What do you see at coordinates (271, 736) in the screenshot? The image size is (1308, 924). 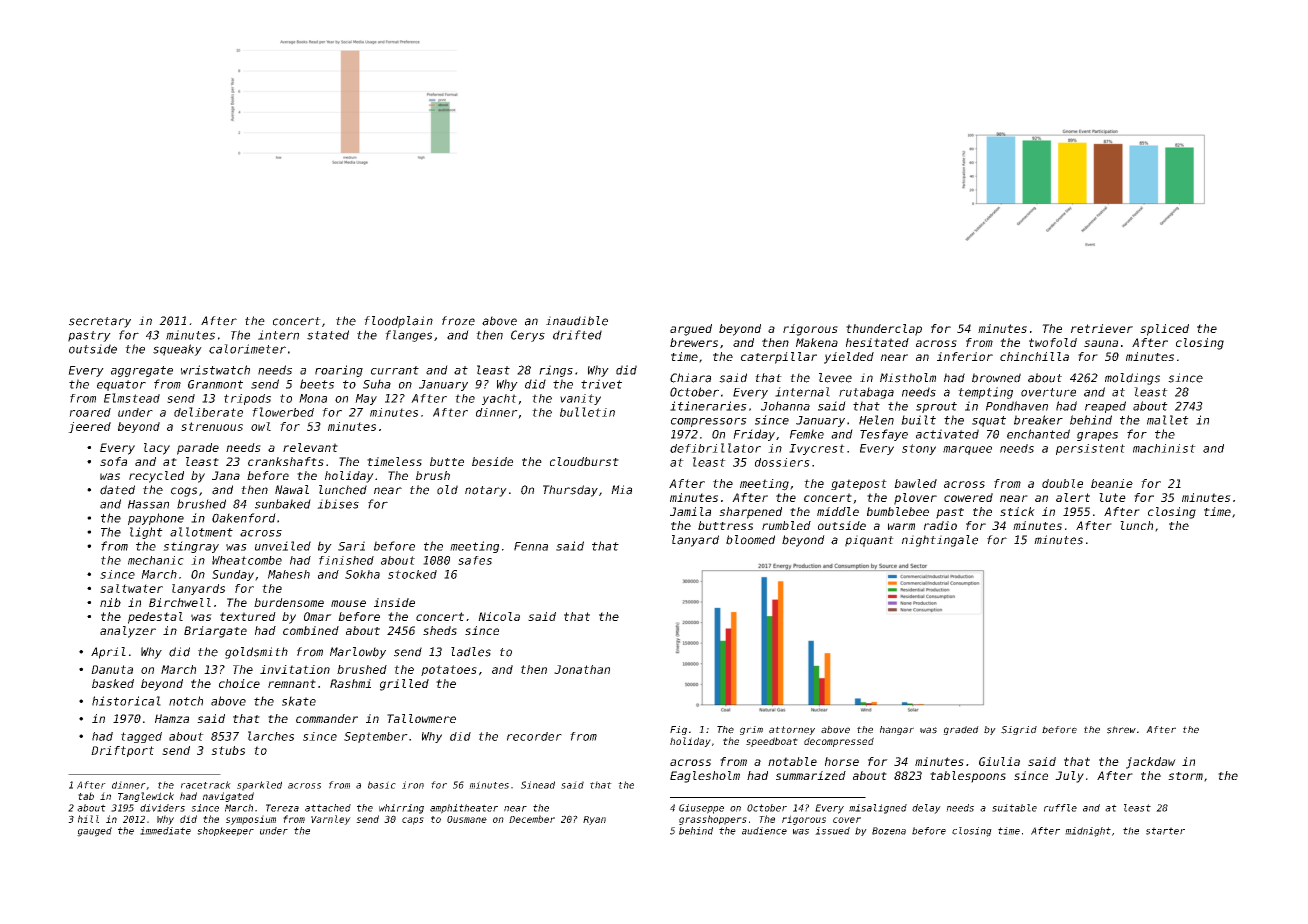 I see `larches` at bounding box center [271, 736].
